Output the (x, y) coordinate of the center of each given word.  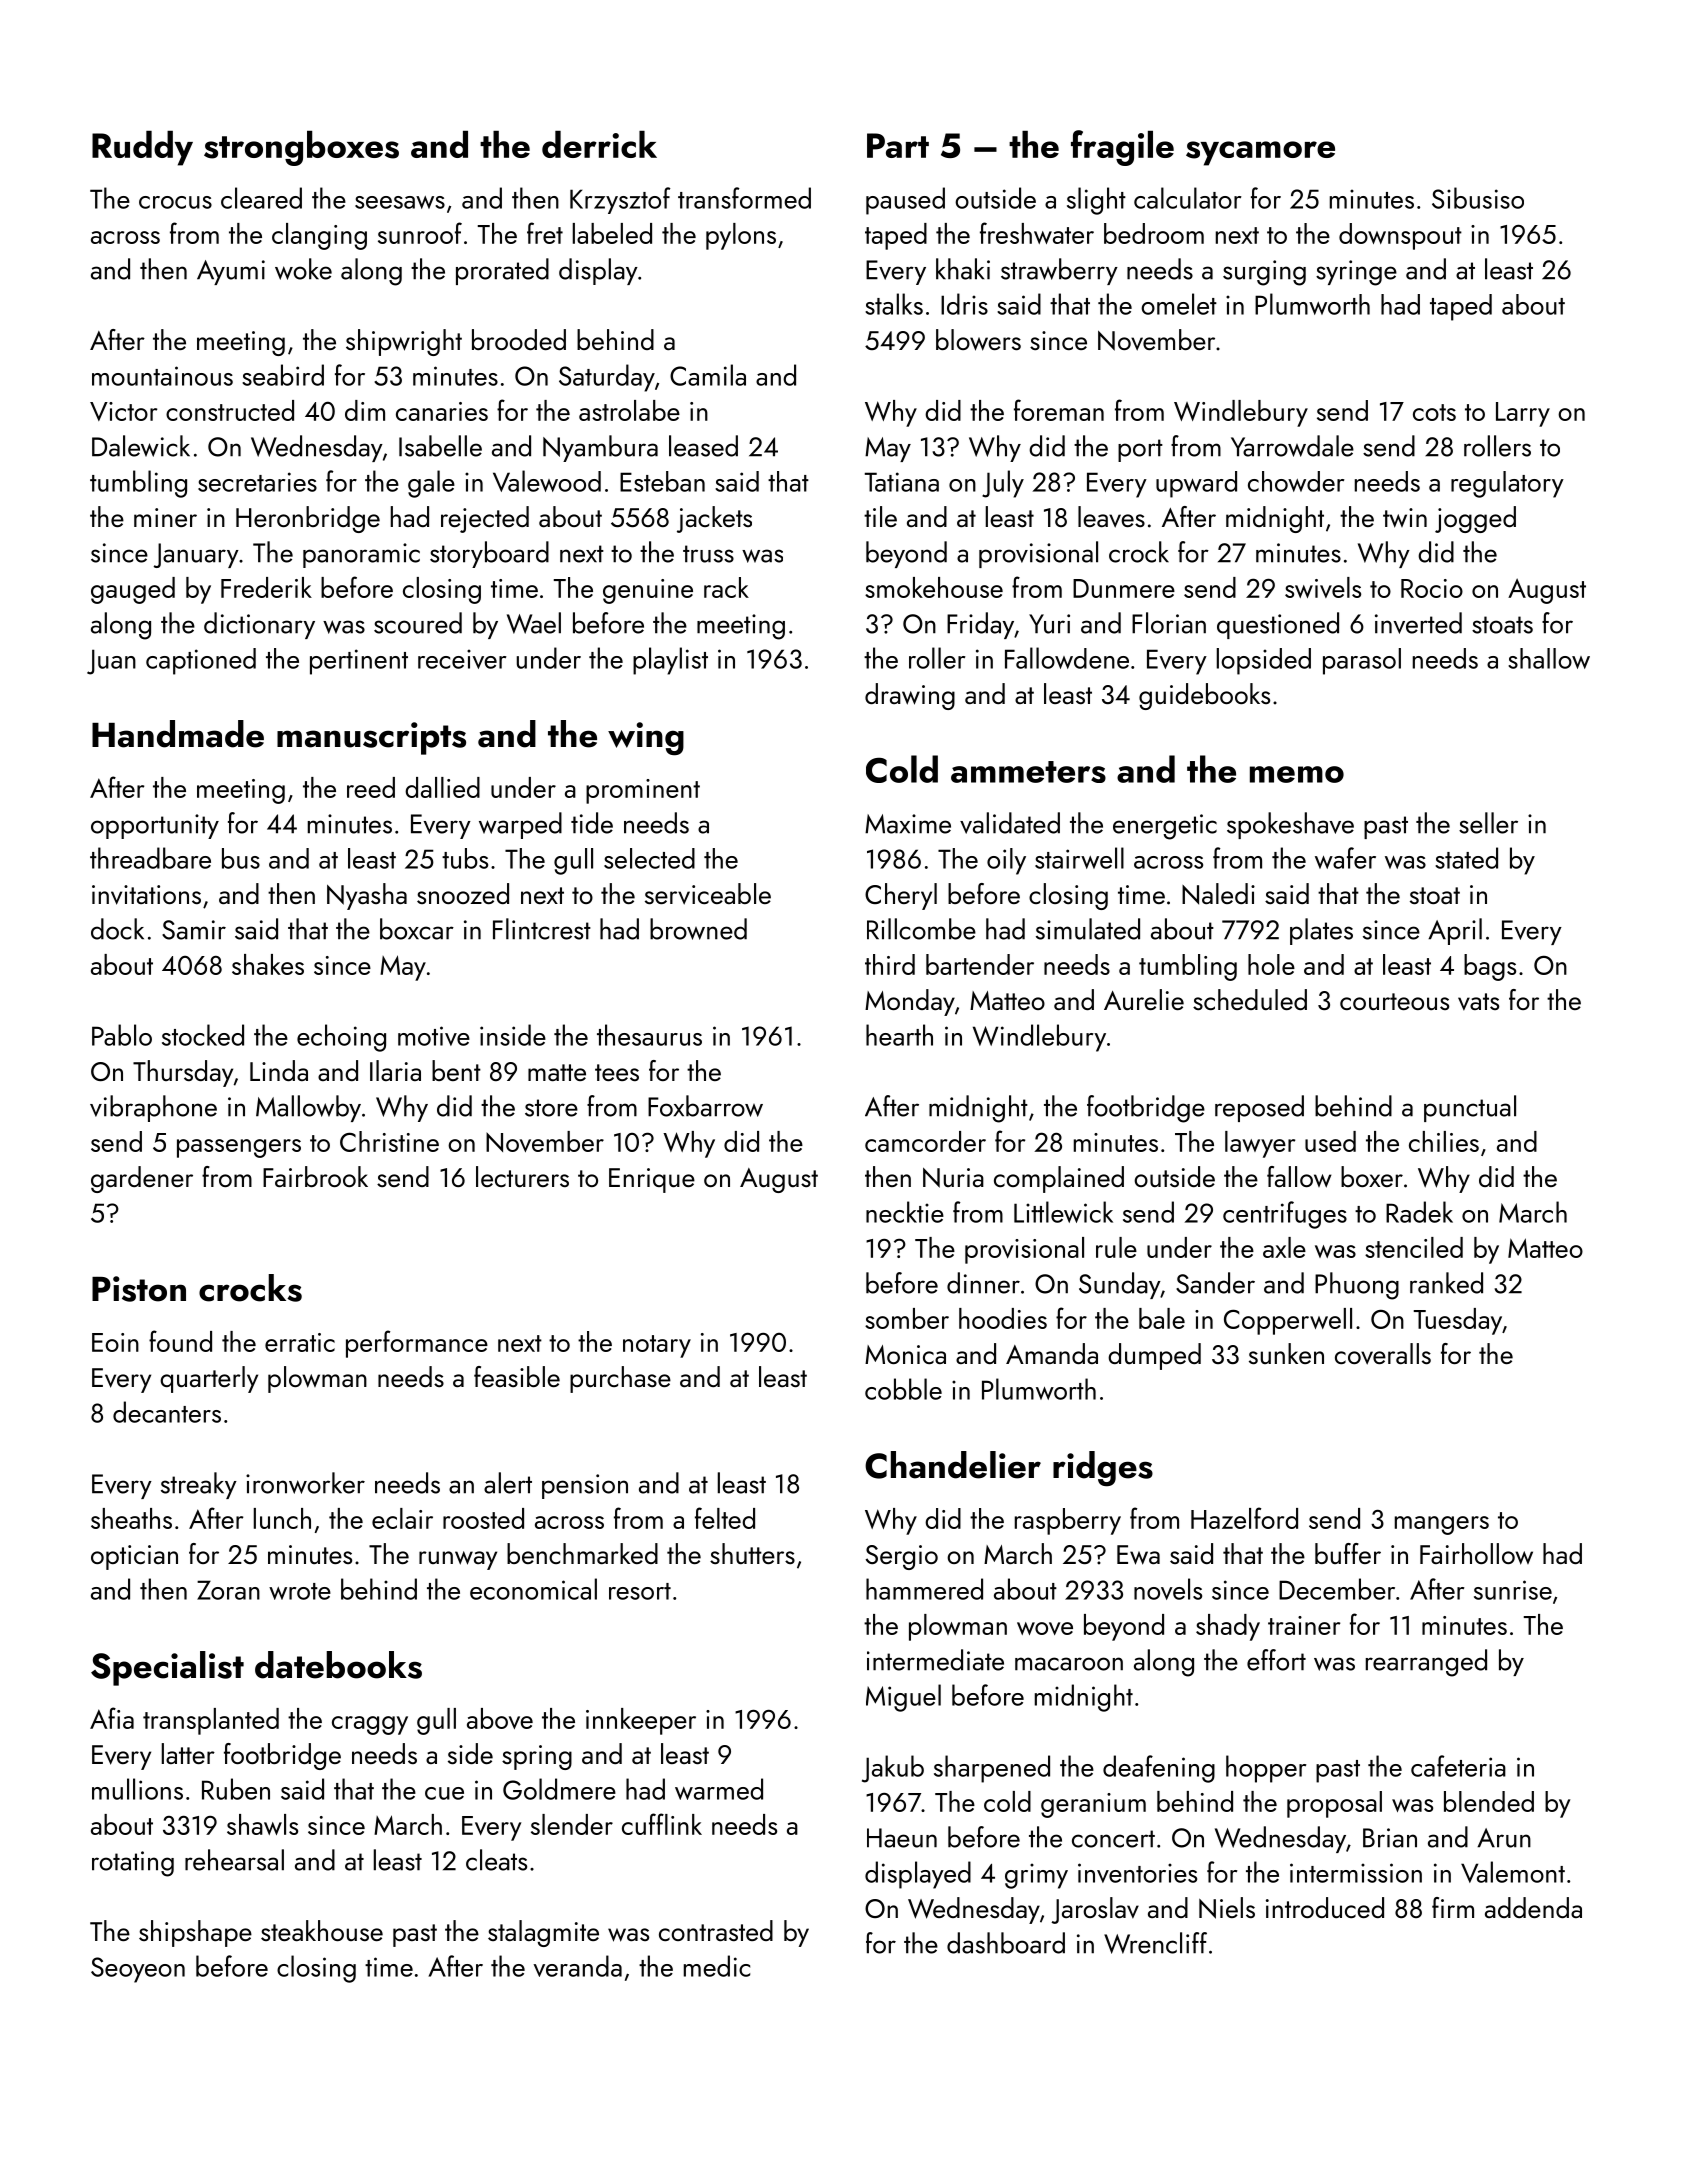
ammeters (1028, 772)
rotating (133, 1864)
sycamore (1260, 153)
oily (1006, 861)
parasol (1362, 661)
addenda (1533, 1907)
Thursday (183, 1073)
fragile (1122, 148)
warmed (719, 1789)
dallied (442, 787)
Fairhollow (1476, 1554)
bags (1490, 967)
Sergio (902, 1557)
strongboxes (301, 148)
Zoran (228, 1590)
